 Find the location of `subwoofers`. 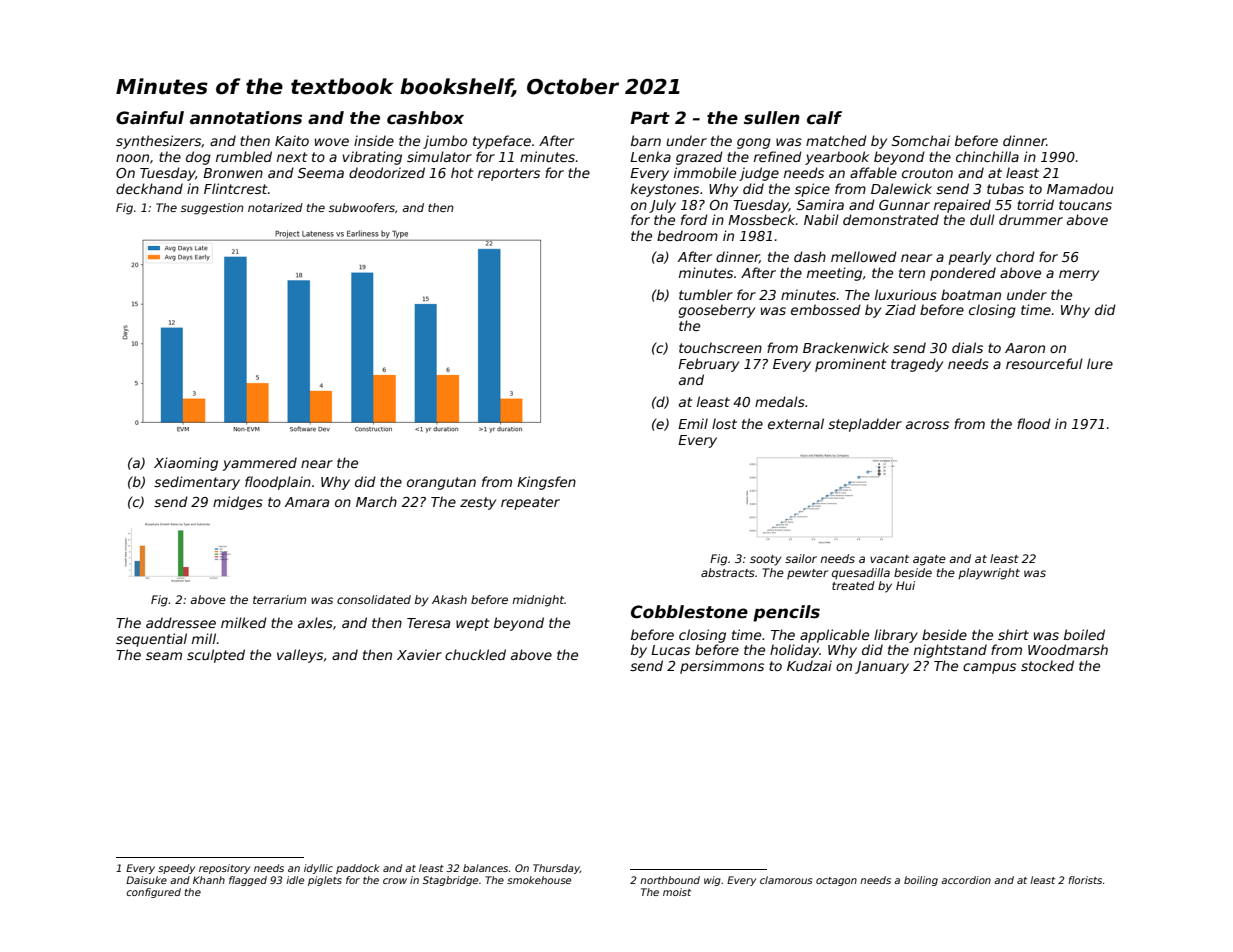

subwoofers is located at coordinates (362, 207).
